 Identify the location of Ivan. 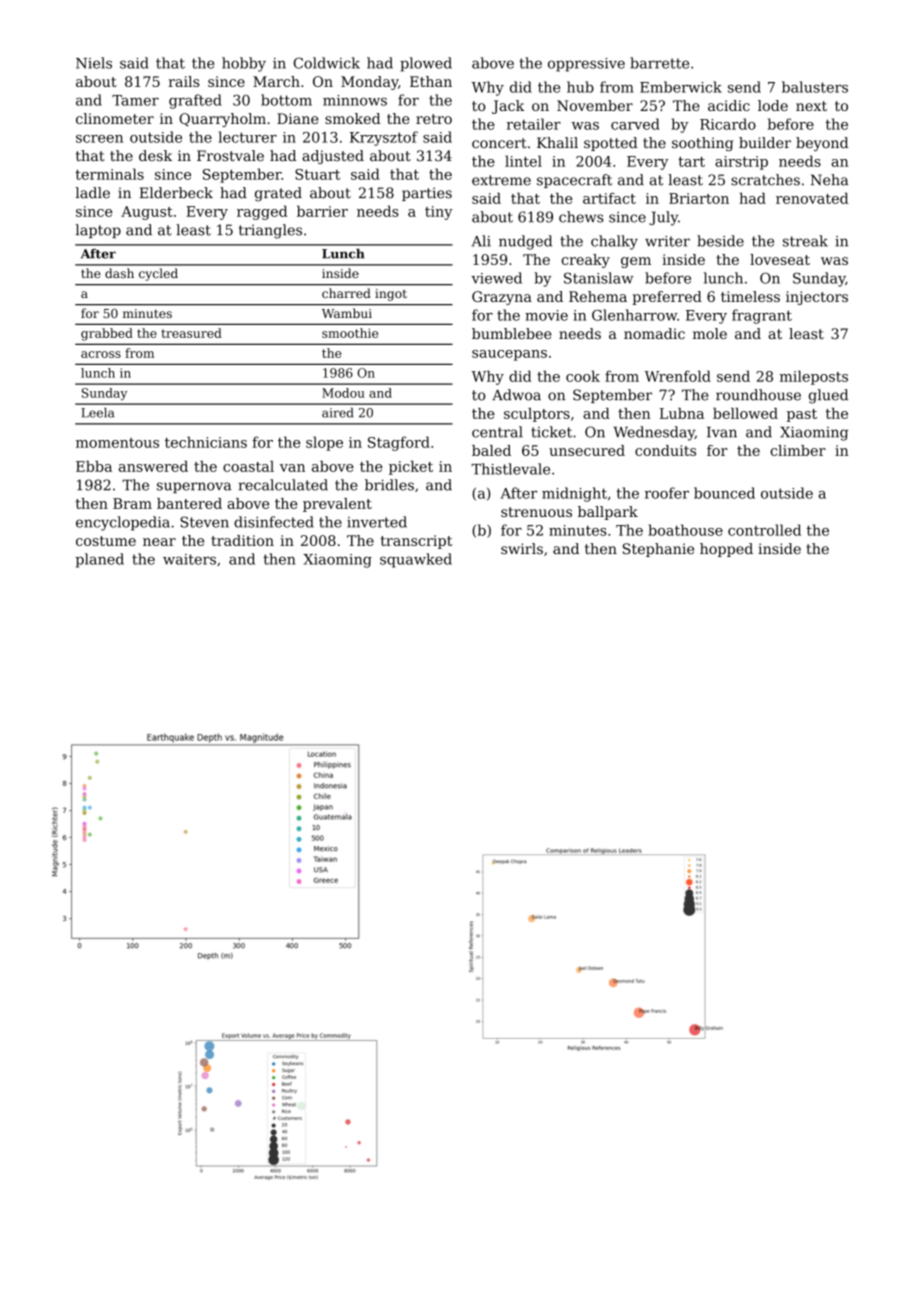
(722, 432).
